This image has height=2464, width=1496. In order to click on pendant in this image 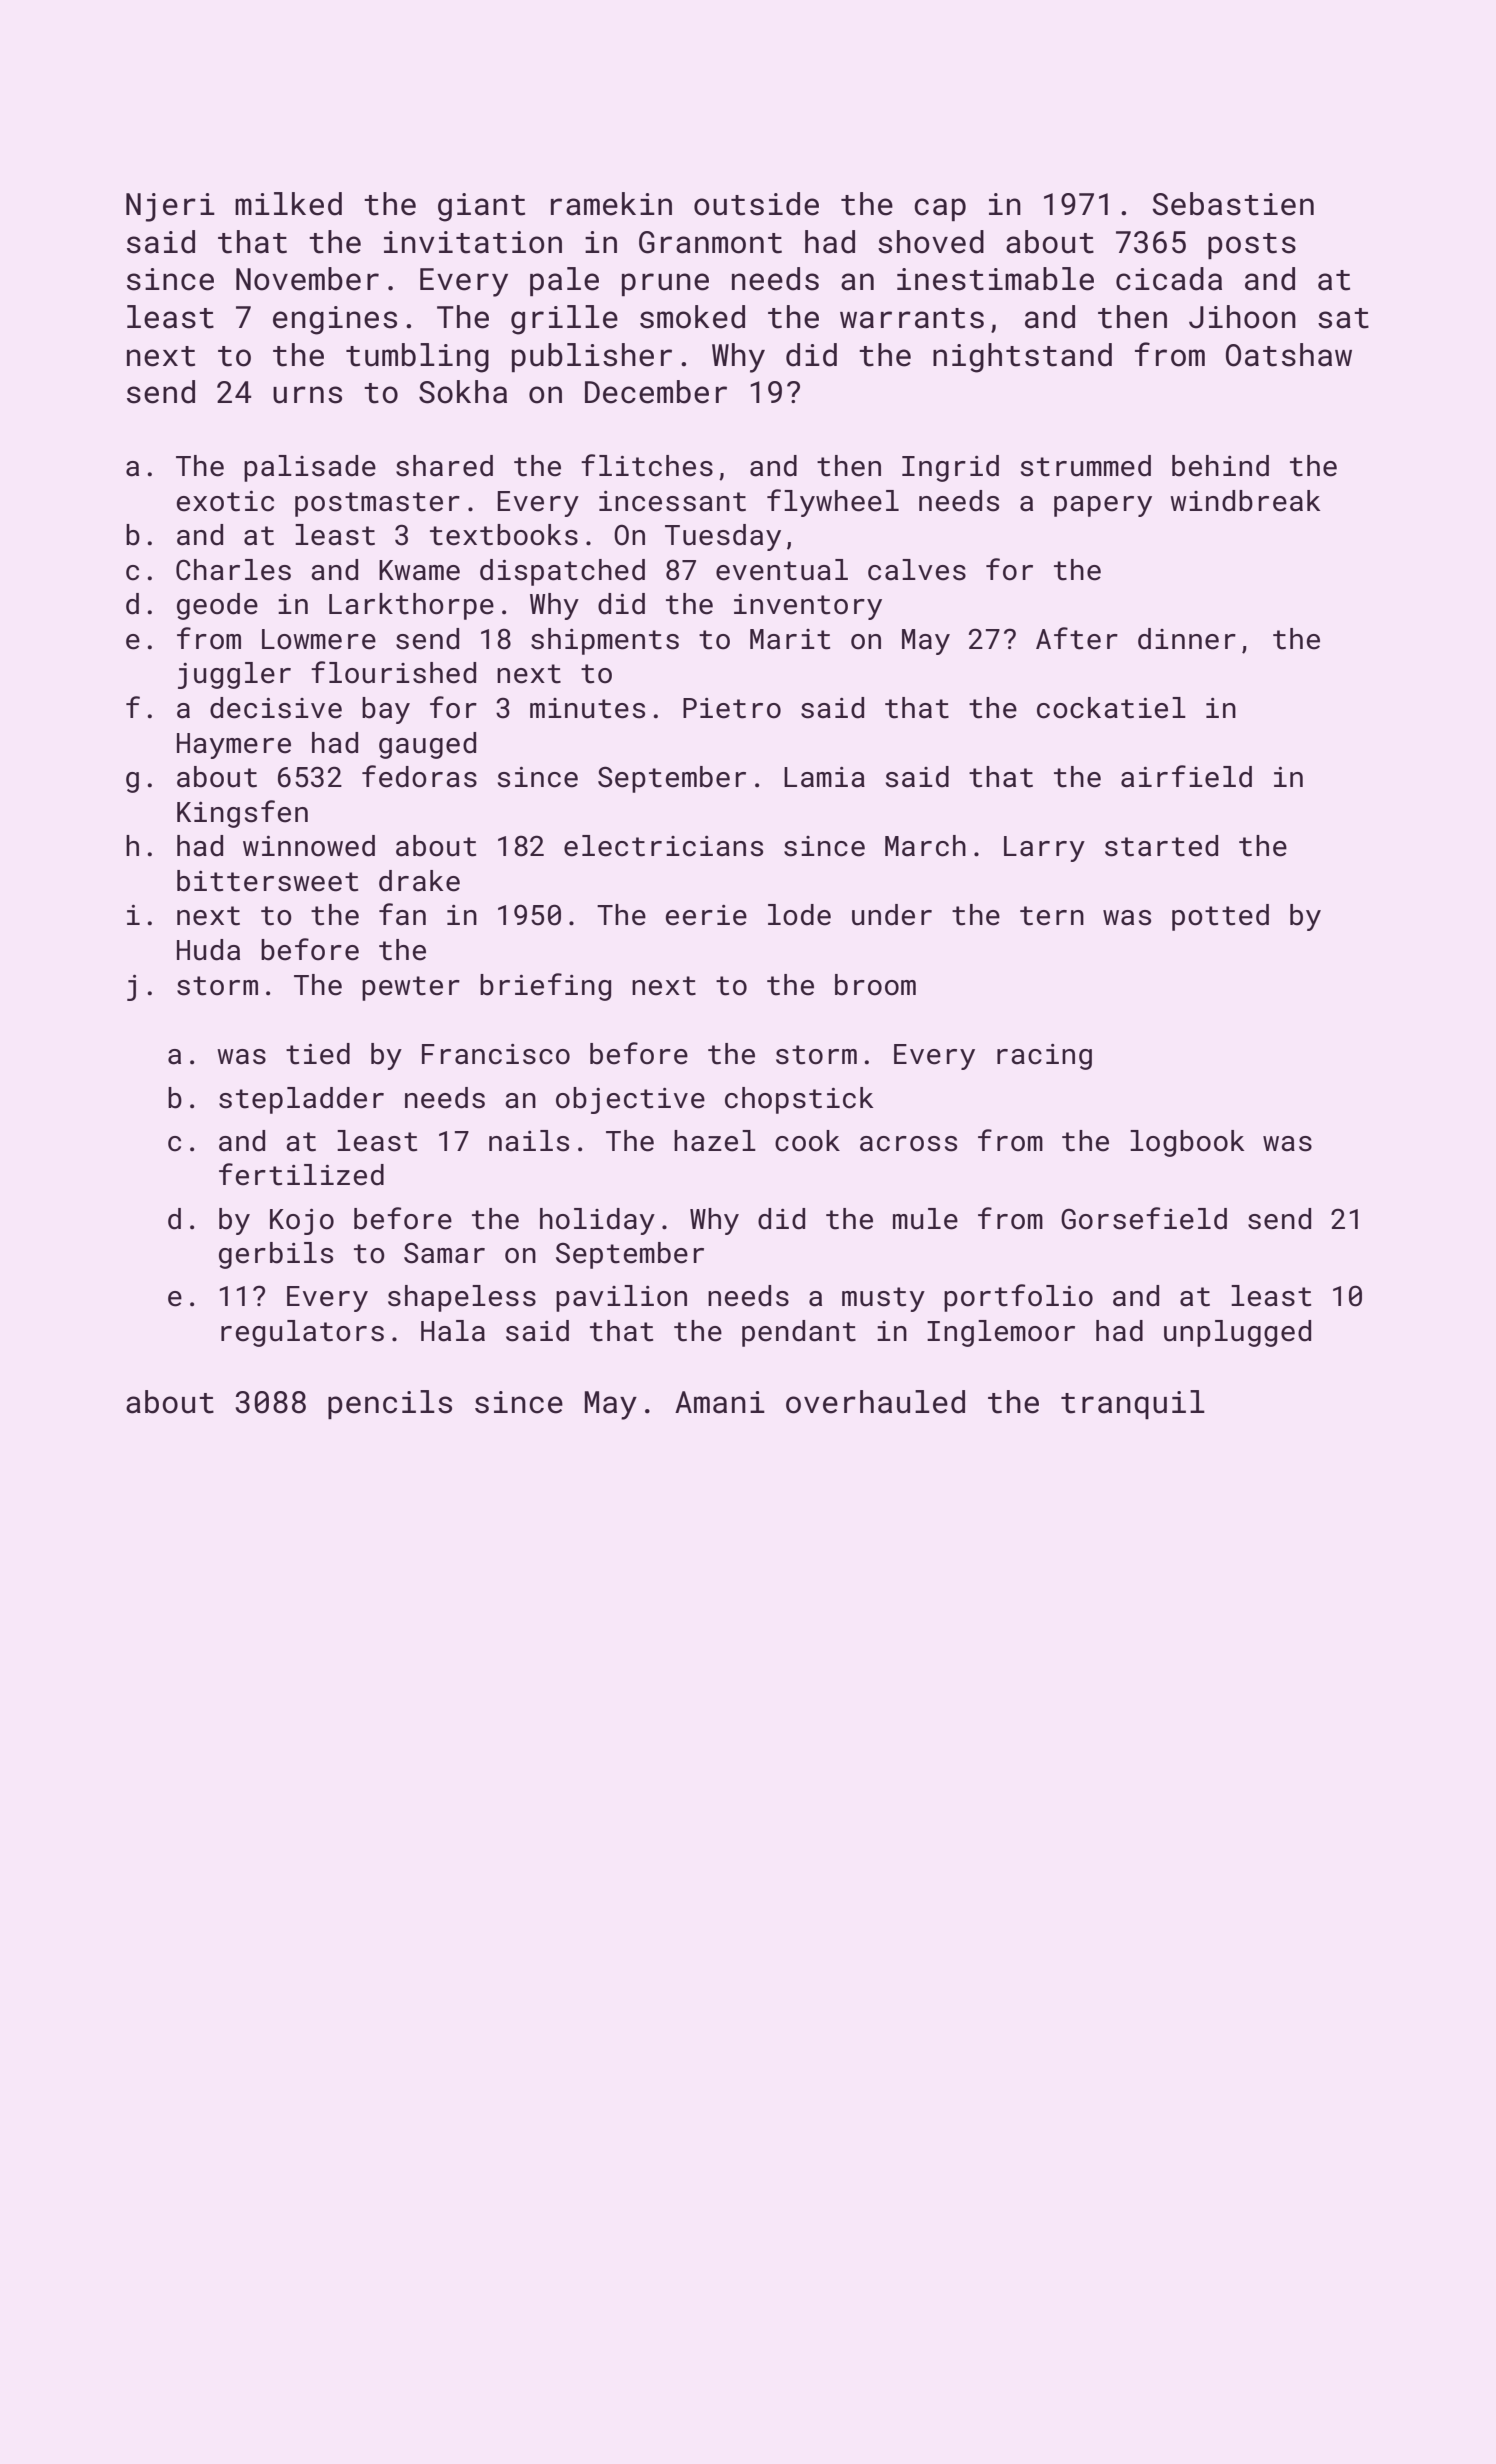, I will do `click(799, 1333)`.
